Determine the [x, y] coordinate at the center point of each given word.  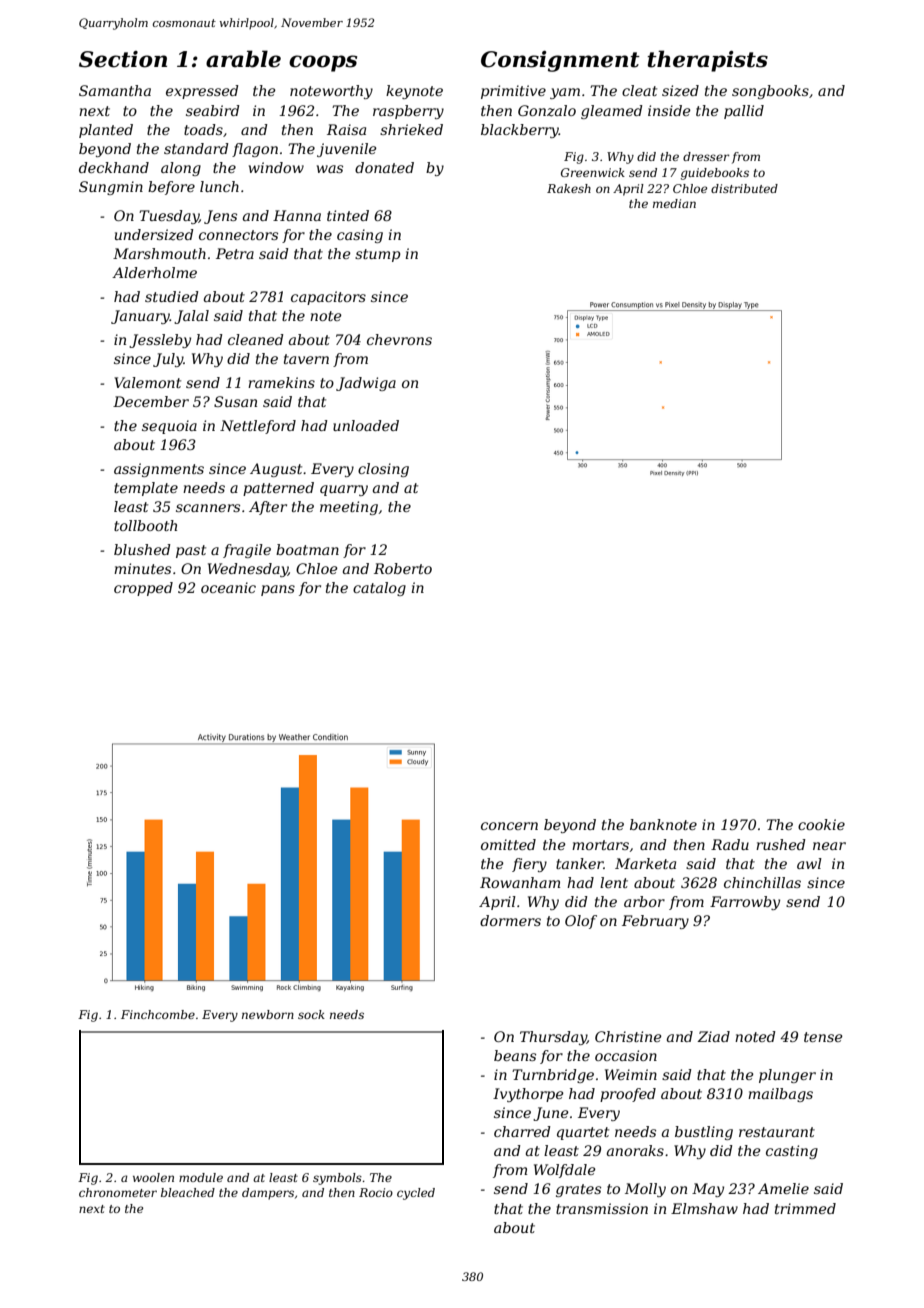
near [829, 846]
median [674, 203]
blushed [142, 549]
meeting [349, 508]
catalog [379, 589]
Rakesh [569, 188]
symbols [337, 1179]
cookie [821, 824]
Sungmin [111, 188]
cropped [143, 589]
